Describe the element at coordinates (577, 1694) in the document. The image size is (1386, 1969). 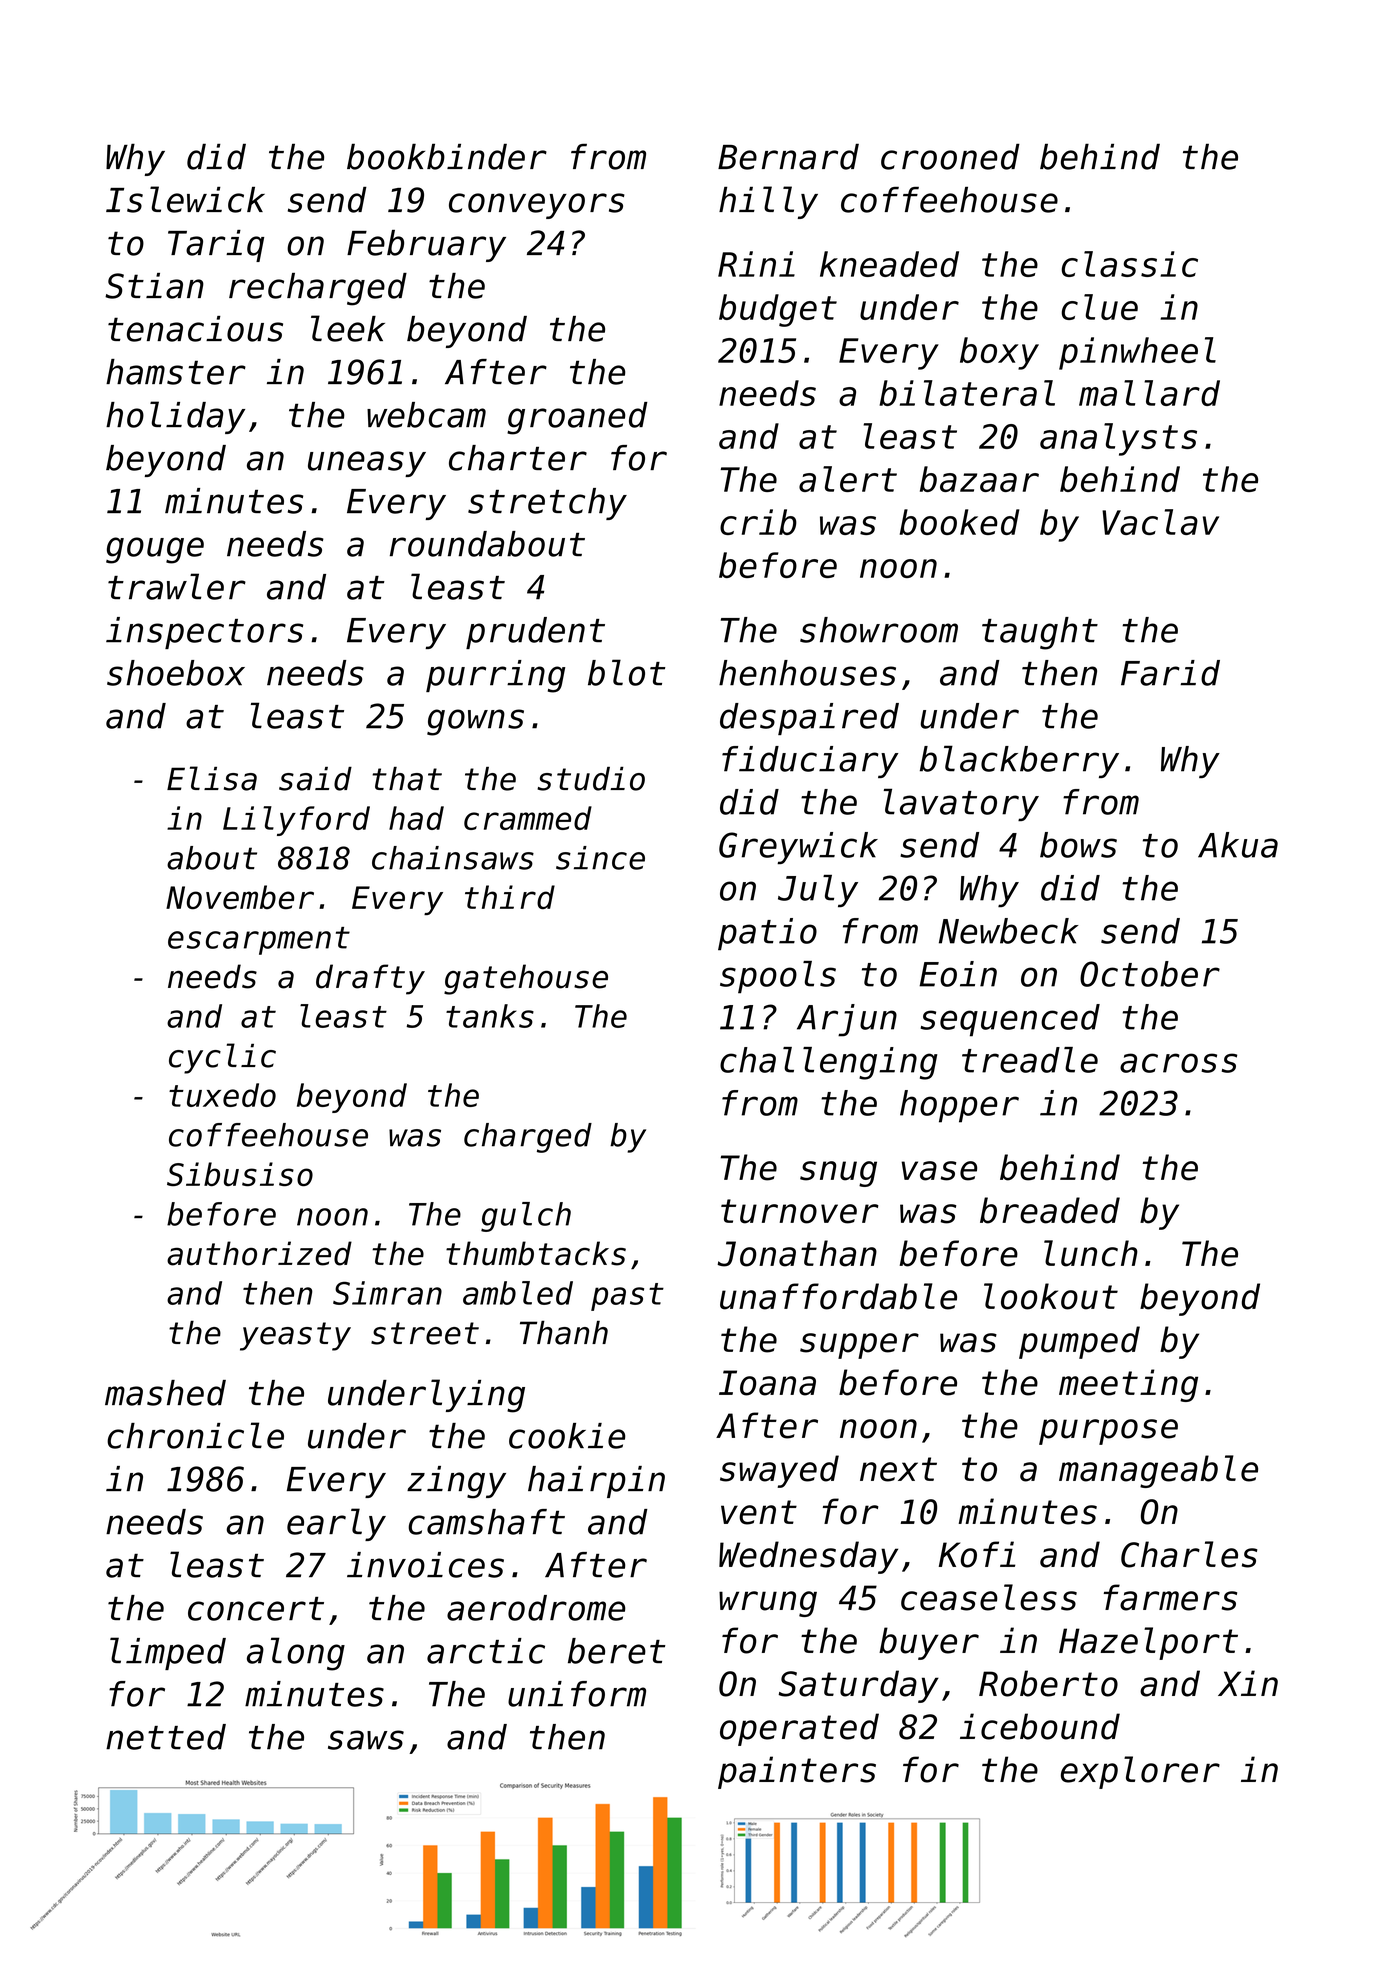
I see `uniform` at that location.
